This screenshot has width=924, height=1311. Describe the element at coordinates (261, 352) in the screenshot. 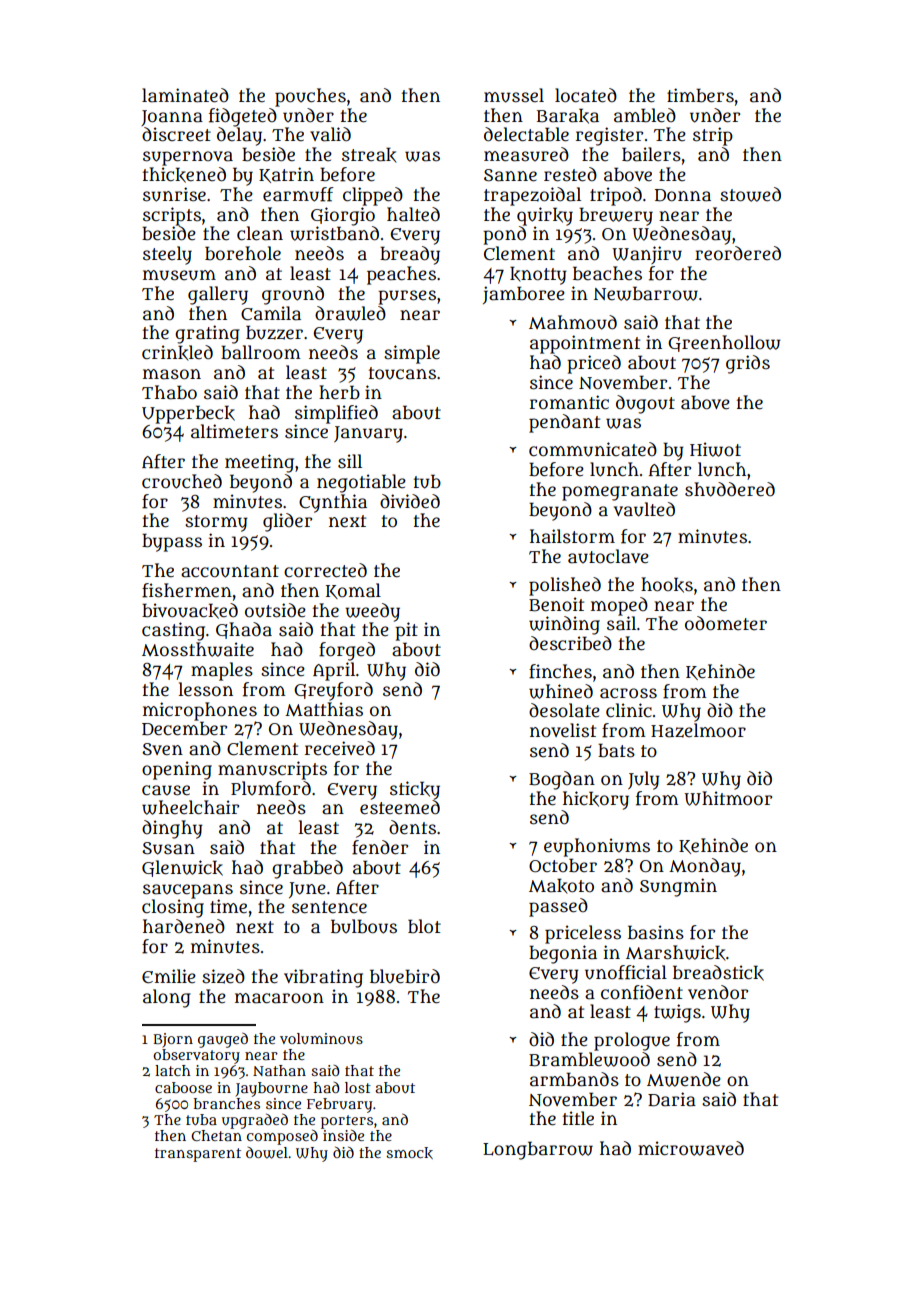

I see `ballroom` at that location.
